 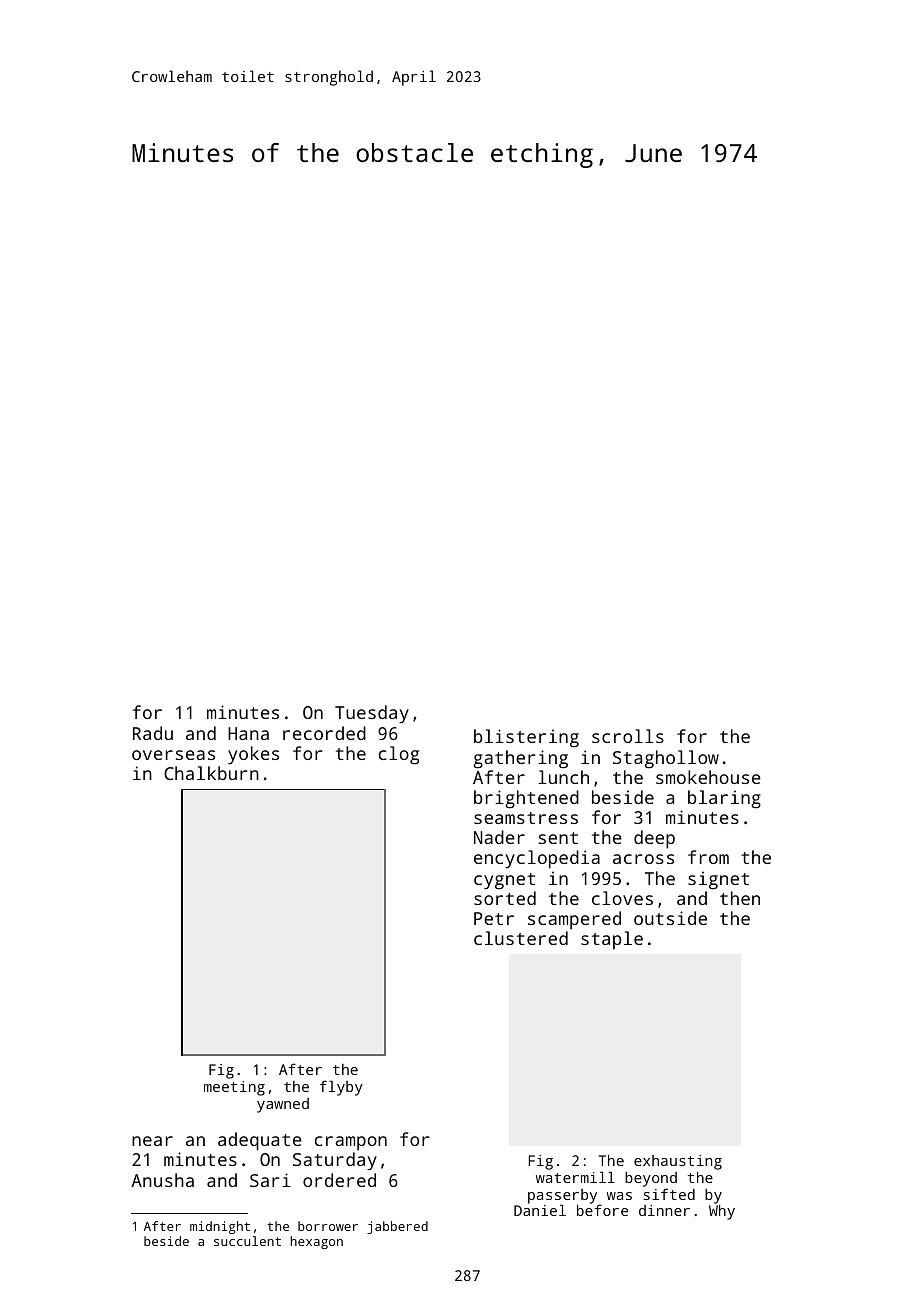 What do you see at coordinates (152, 1141) in the screenshot?
I see `near` at bounding box center [152, 1141].
